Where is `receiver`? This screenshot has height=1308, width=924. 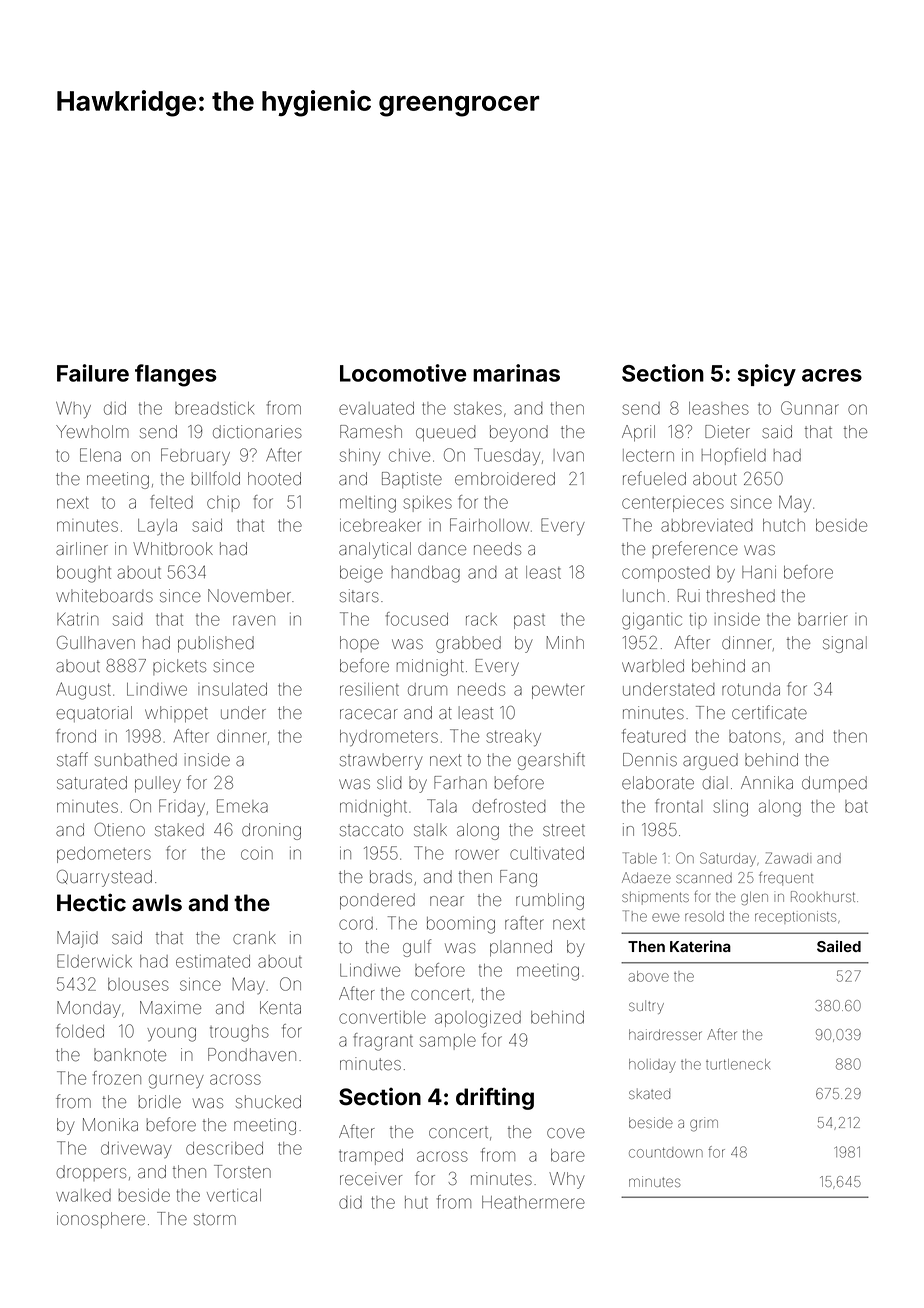 receiver is located at coordinates (371, 1179).
